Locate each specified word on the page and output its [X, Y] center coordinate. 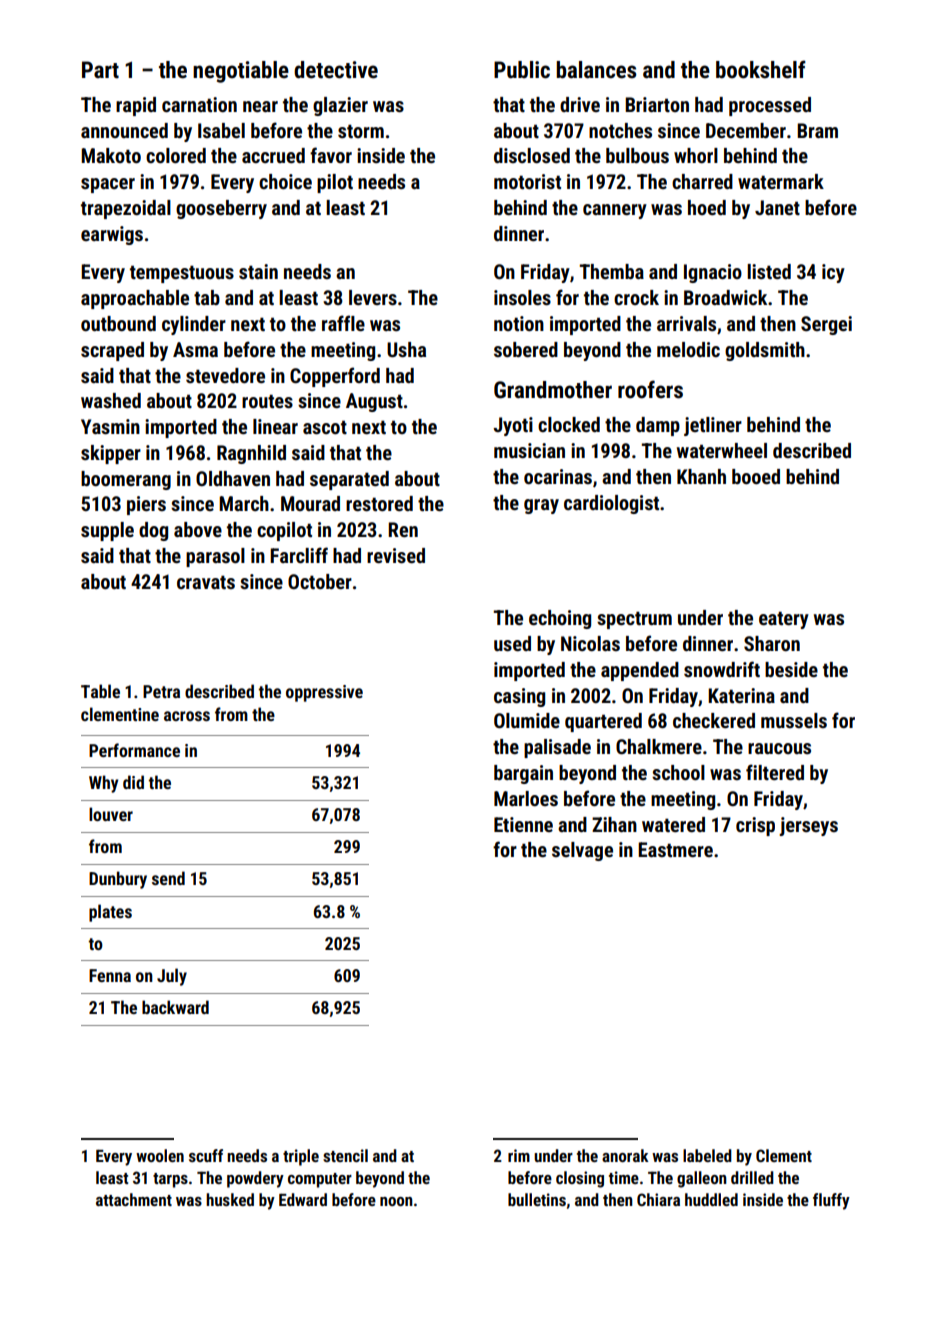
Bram [817, 130]
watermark [781, 181]
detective [336, 70]
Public [522, 70]
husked [230, 1199]
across [187, 716]
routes [267, 401]
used [512, 643]
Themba [612, 271]
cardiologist [611, 504]
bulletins [537, 1199]
